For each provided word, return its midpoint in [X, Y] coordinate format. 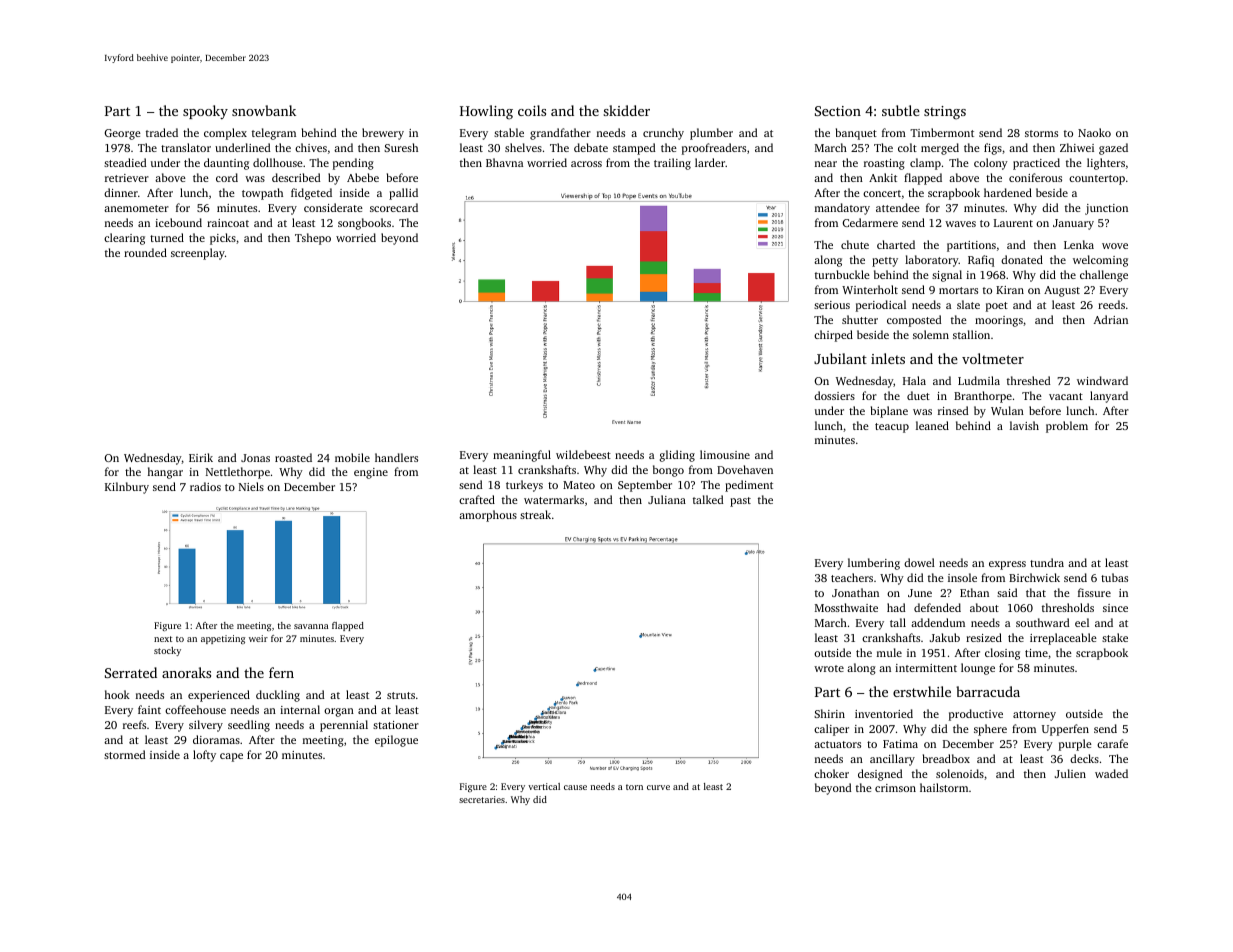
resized [984, 637]
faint [149, 709]
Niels [251, 486]
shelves [523, 147]
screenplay [198, 254]
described [296, 177]
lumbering [874, 564]
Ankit [883, 177]
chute [855, 244]
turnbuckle [842, 274]
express [1007, 565]
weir [258, 638]
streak [535, 514]
